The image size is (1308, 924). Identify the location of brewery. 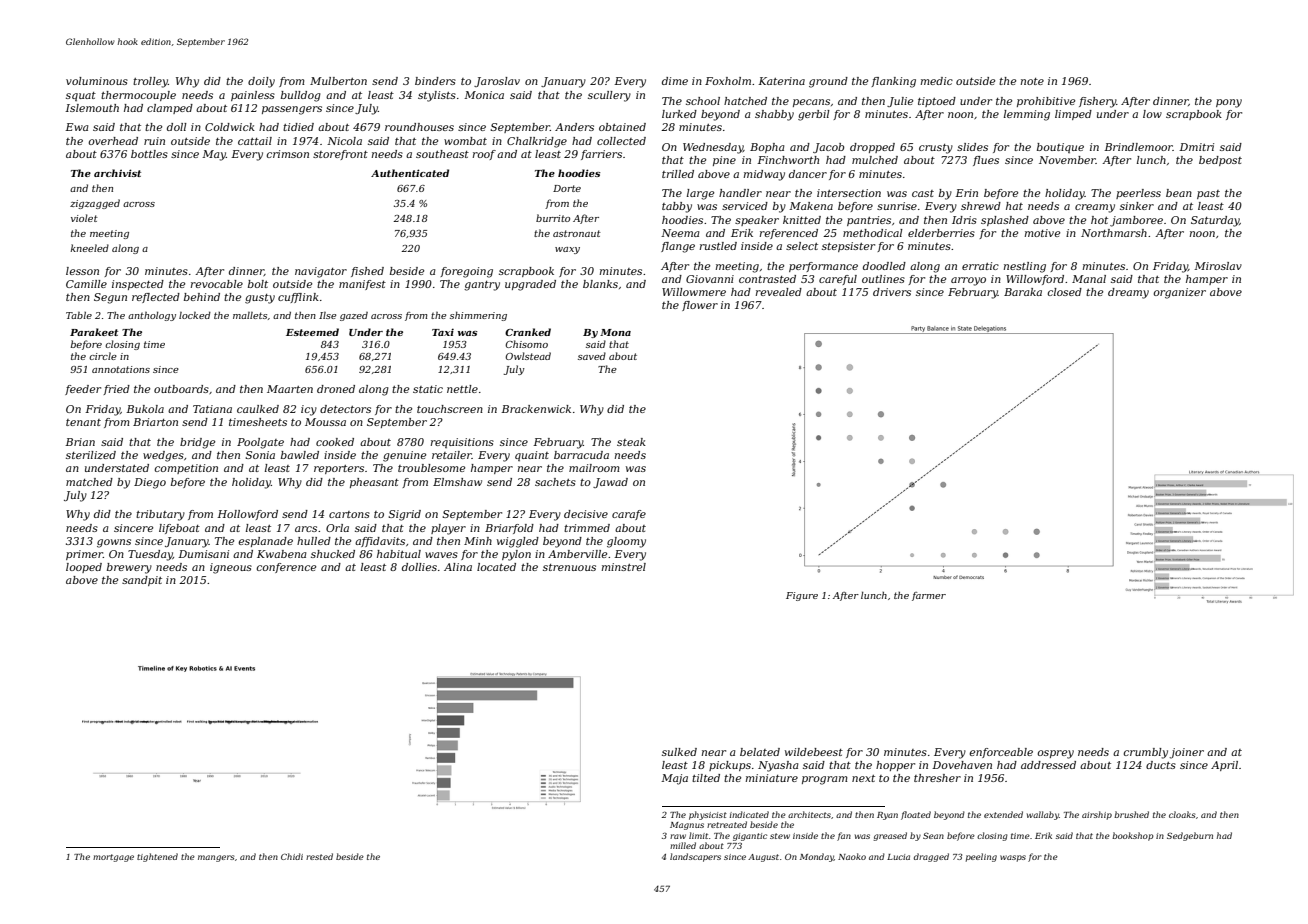
(129, 568).
